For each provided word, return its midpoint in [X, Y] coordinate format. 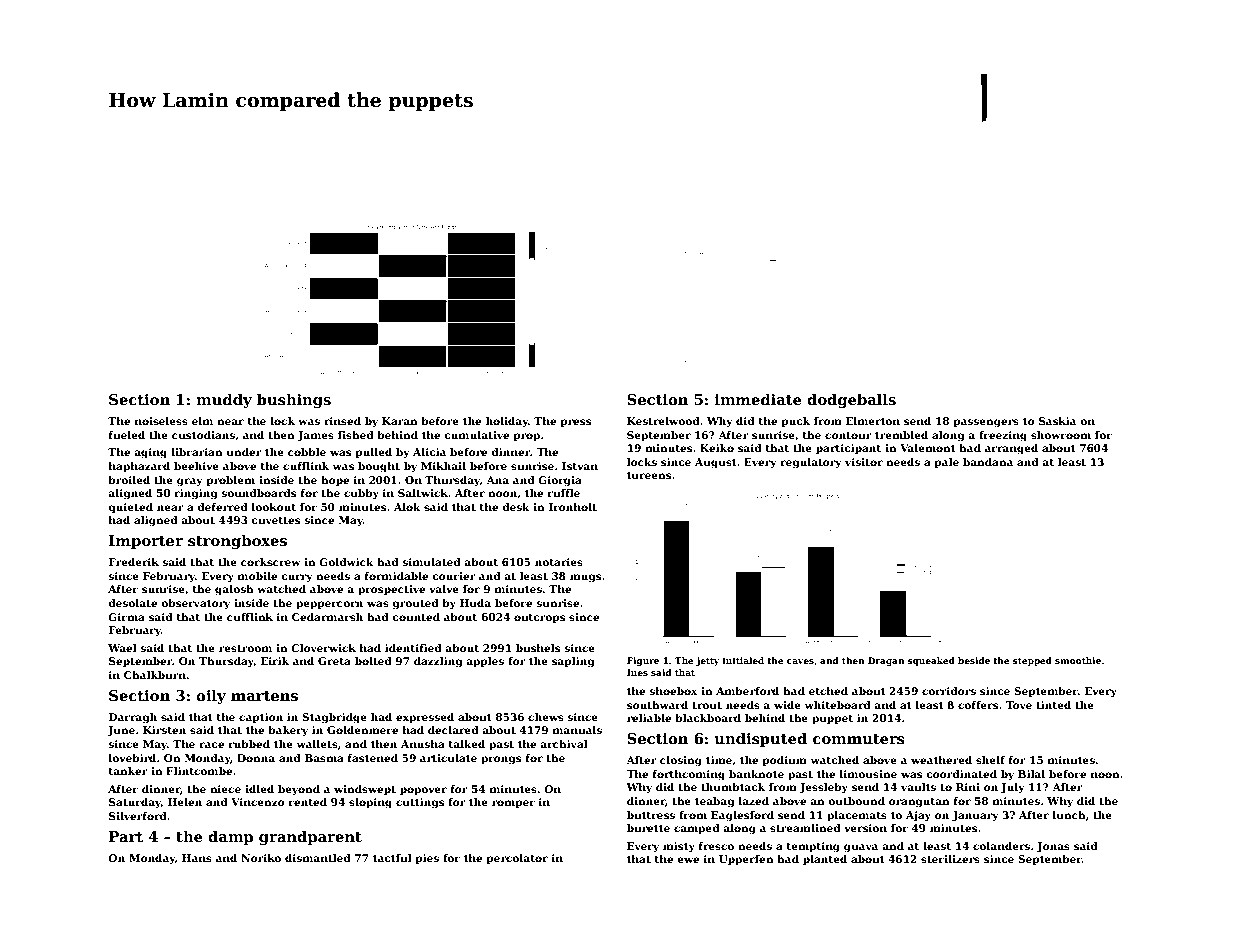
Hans [197, 858]
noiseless [161, 421]
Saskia [1057, 421]
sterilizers [950, 859]
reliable [649, 718]
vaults [918, 787]
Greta [334, 661]
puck [795, 422]
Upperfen [746, 860]
